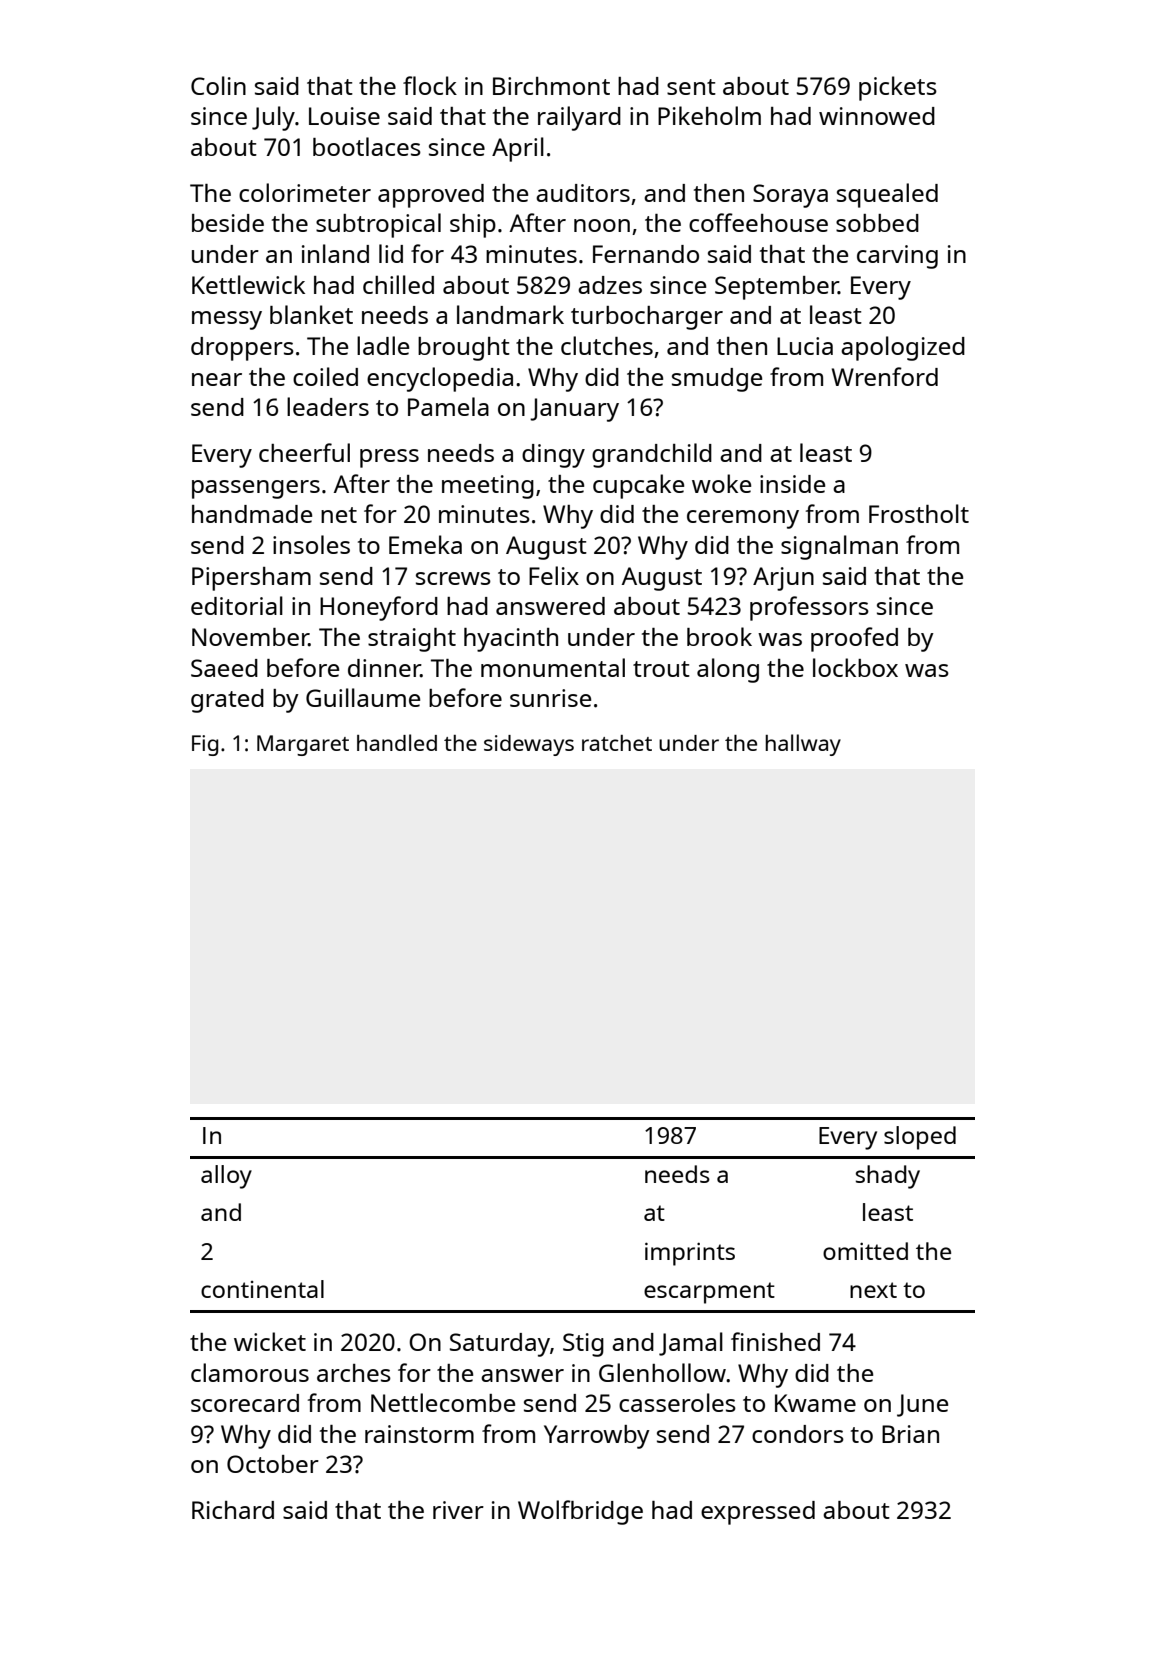 The width and height of the page is (1165, 1654). Describe the element at coordinates (344, 116) in the page. I see `Louise` at that location.
